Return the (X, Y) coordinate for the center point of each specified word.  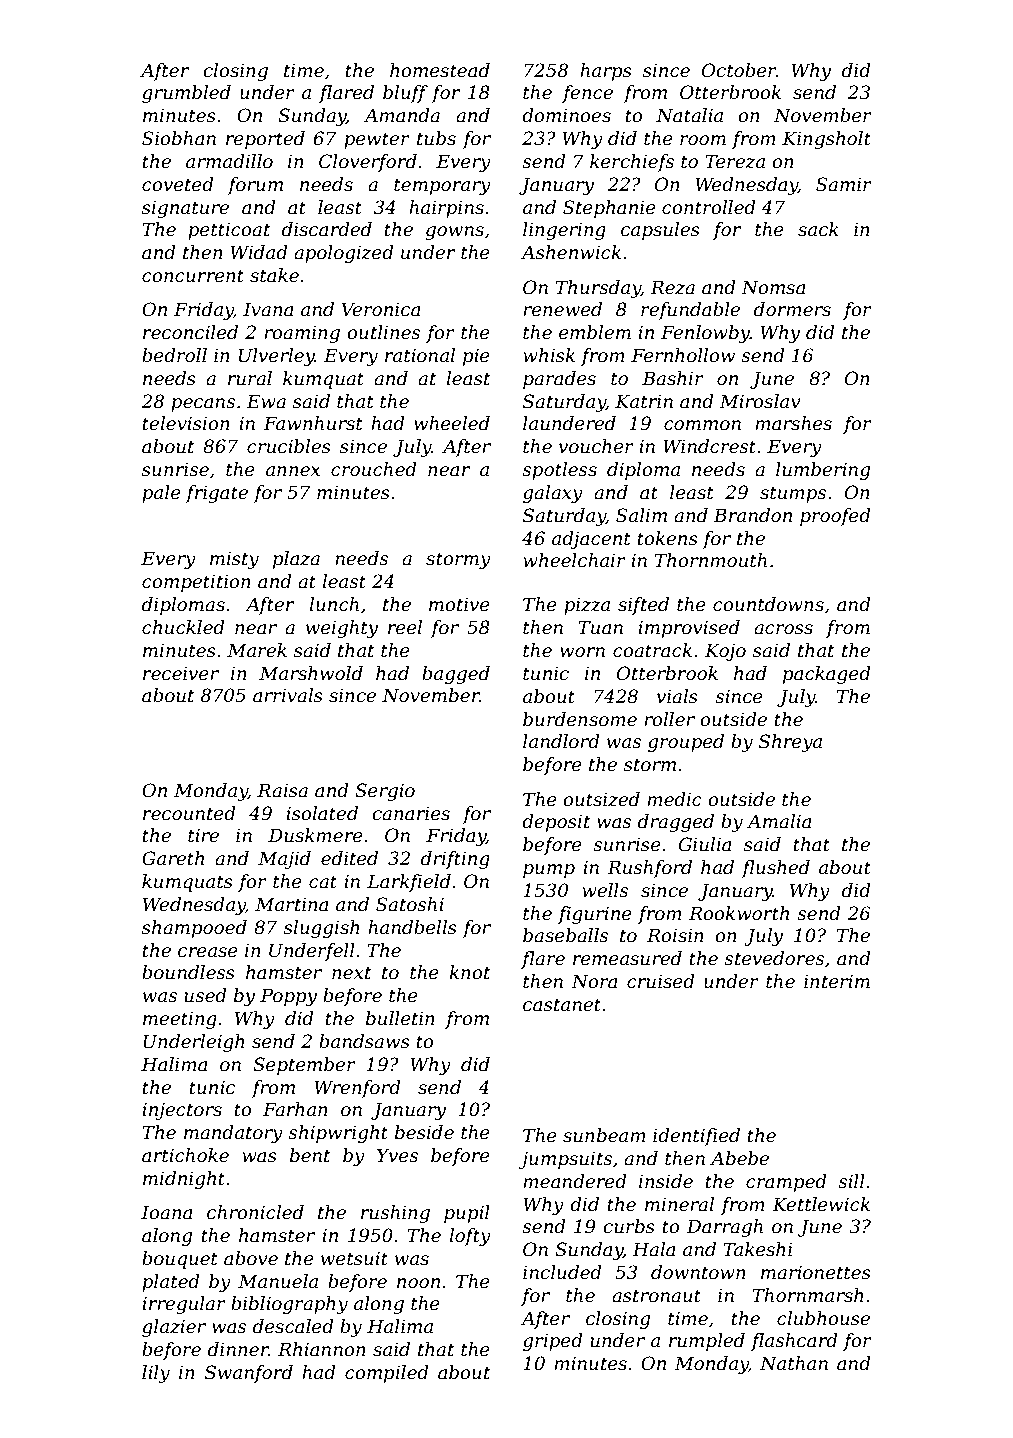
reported (265, 140)
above (251, 1258)
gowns (454, 233)
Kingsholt (826, 140)
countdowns (768, 604)
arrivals (288, 695)
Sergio (385, 792)
